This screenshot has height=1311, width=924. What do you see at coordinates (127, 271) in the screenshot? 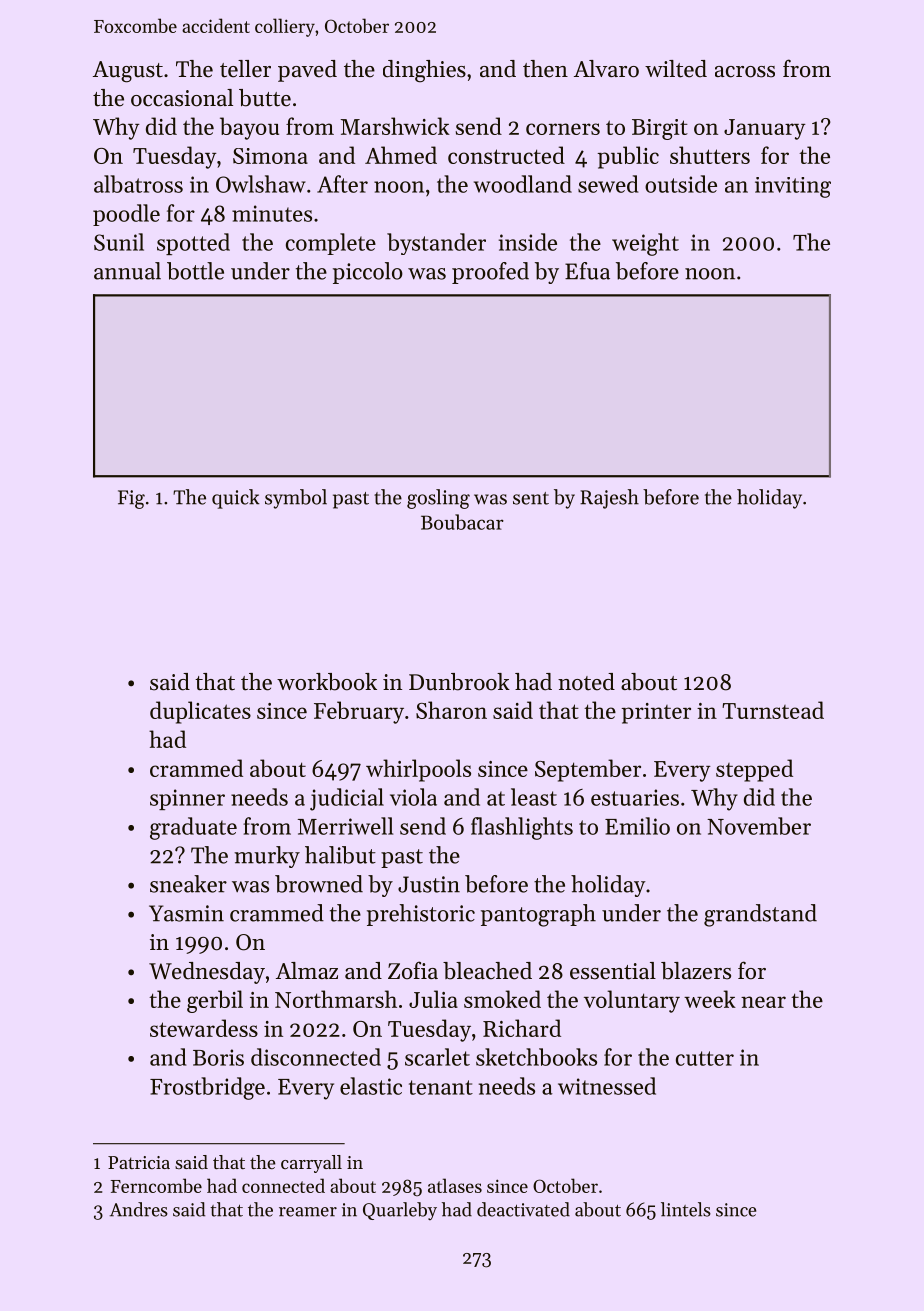
I see `annual` at bounding box center [127, 271].
